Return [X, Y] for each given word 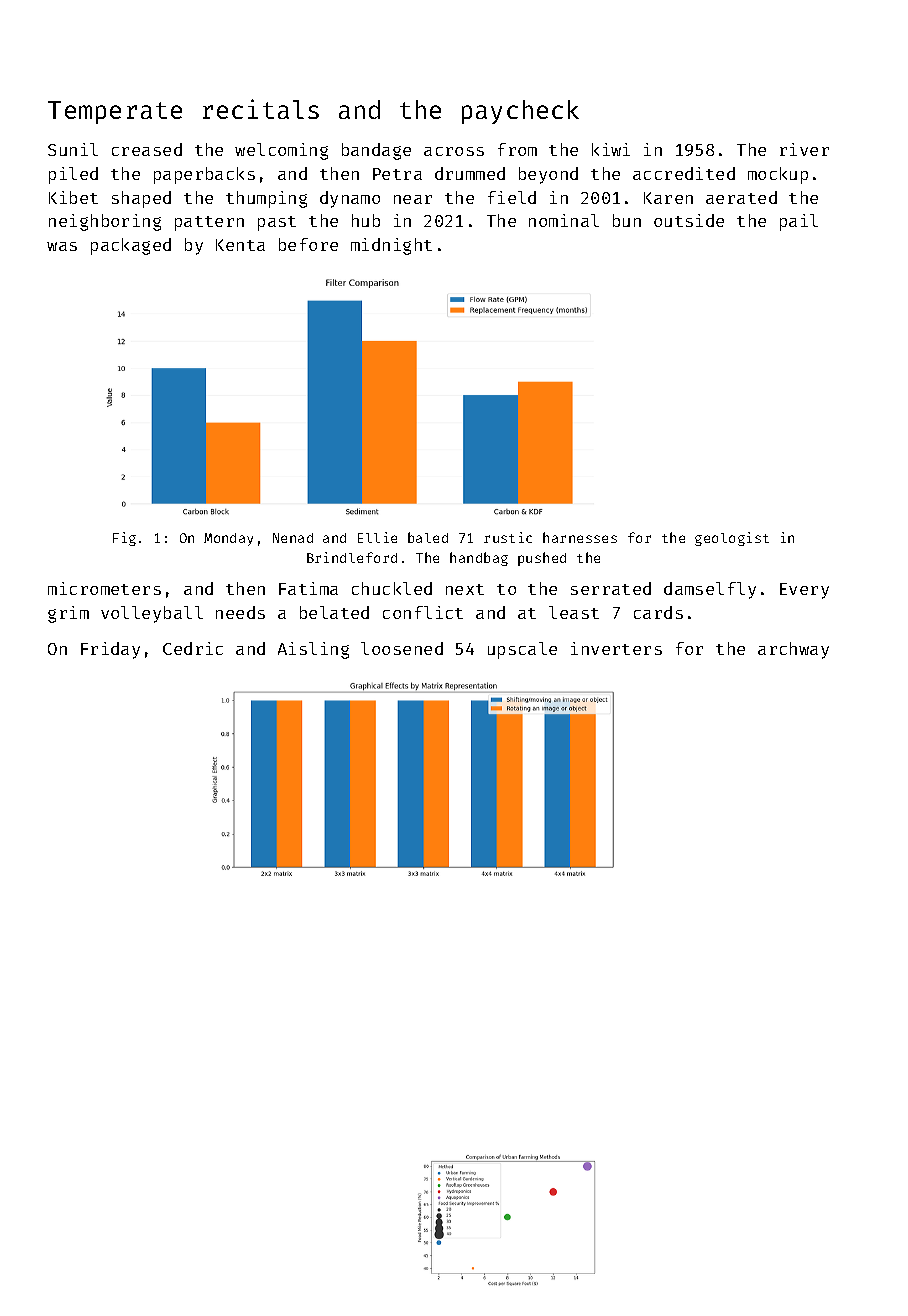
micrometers [104, 588]
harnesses [580, 537]
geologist [732, 539]
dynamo [350, 199]
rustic [508, 537]
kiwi [611, 149]
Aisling [313, 650]
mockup [778, 175]
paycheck [520, 112]
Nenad [293, 538]
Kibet [73, 197]
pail [799, 222]
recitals [261, 109]
